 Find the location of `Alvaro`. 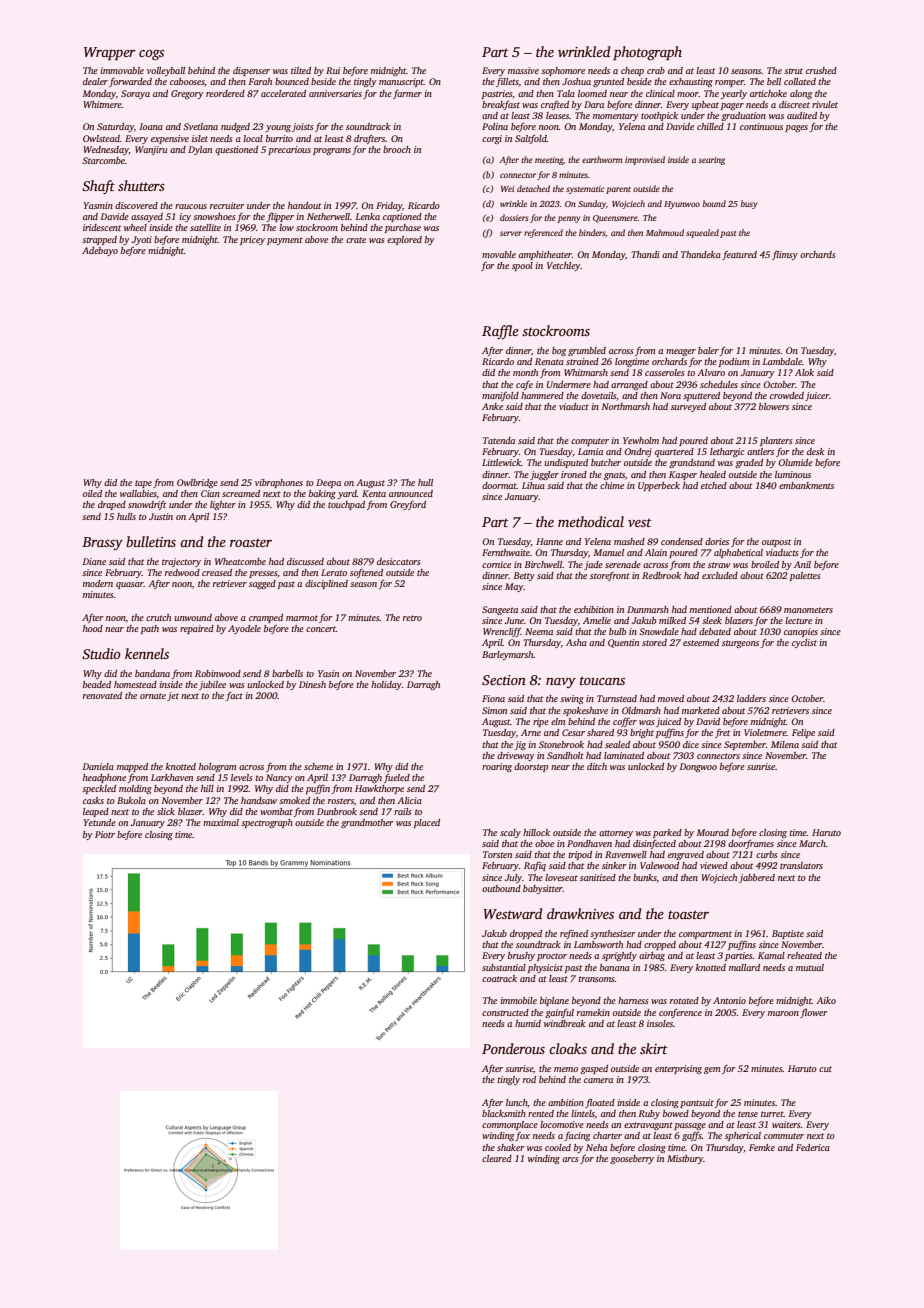

Alvaro is located at coordinates (711, 372).
